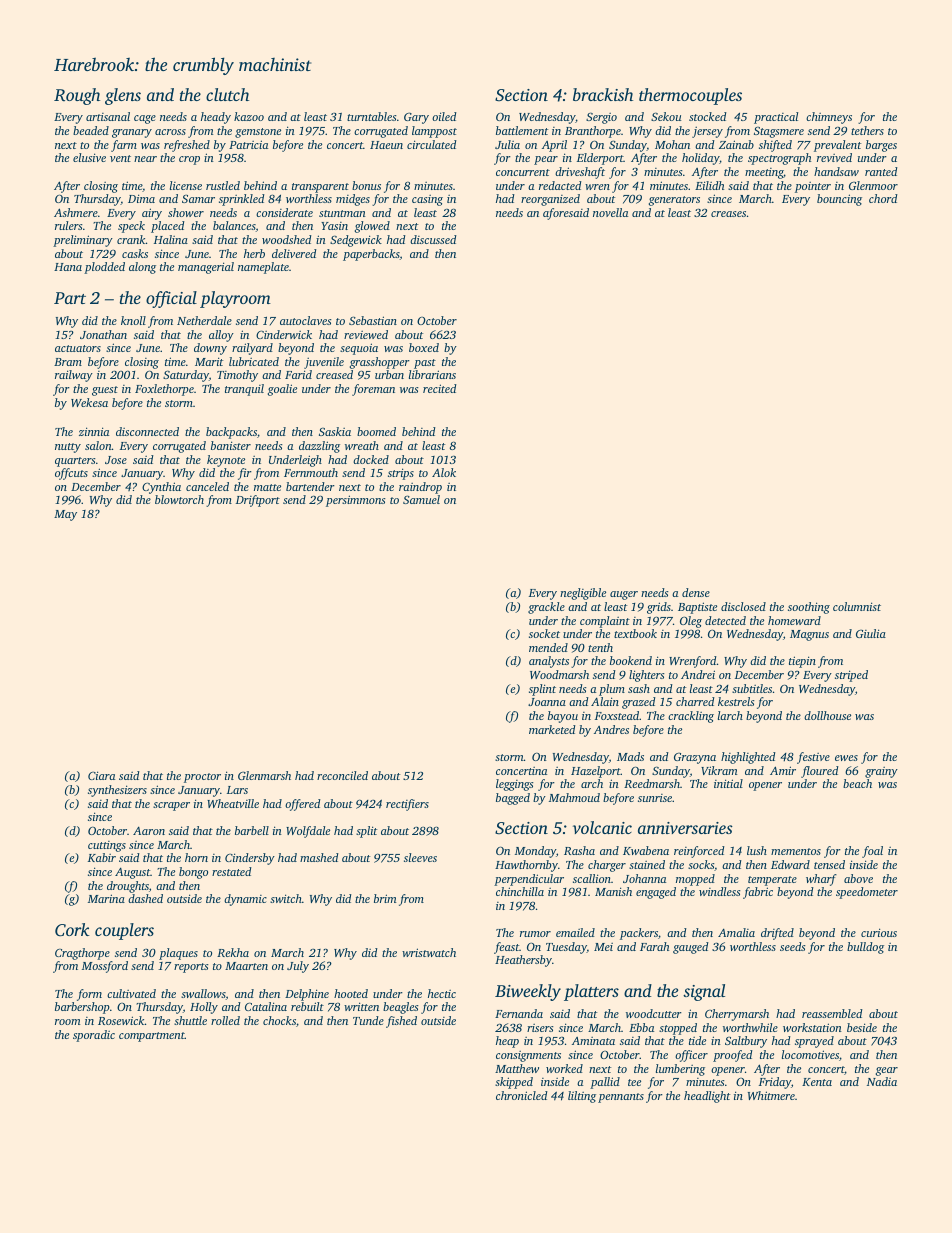 This screenshot has width=952, height=1233. Describe the element at coordinates (210, 349) in the screenshot. I see `downy` at that location.
